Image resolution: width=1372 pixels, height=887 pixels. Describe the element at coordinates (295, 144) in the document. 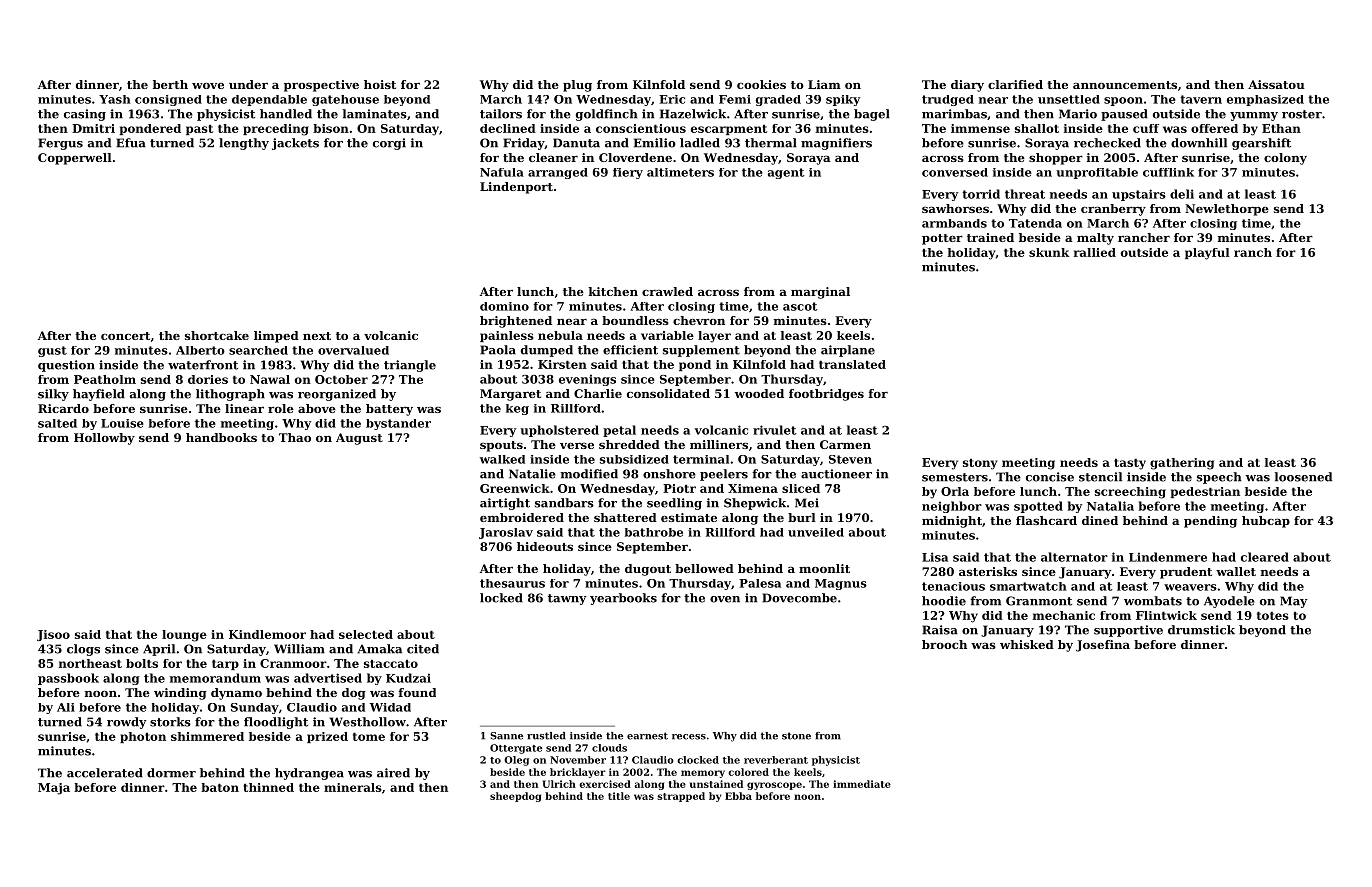

I see `jackets` at that location.
